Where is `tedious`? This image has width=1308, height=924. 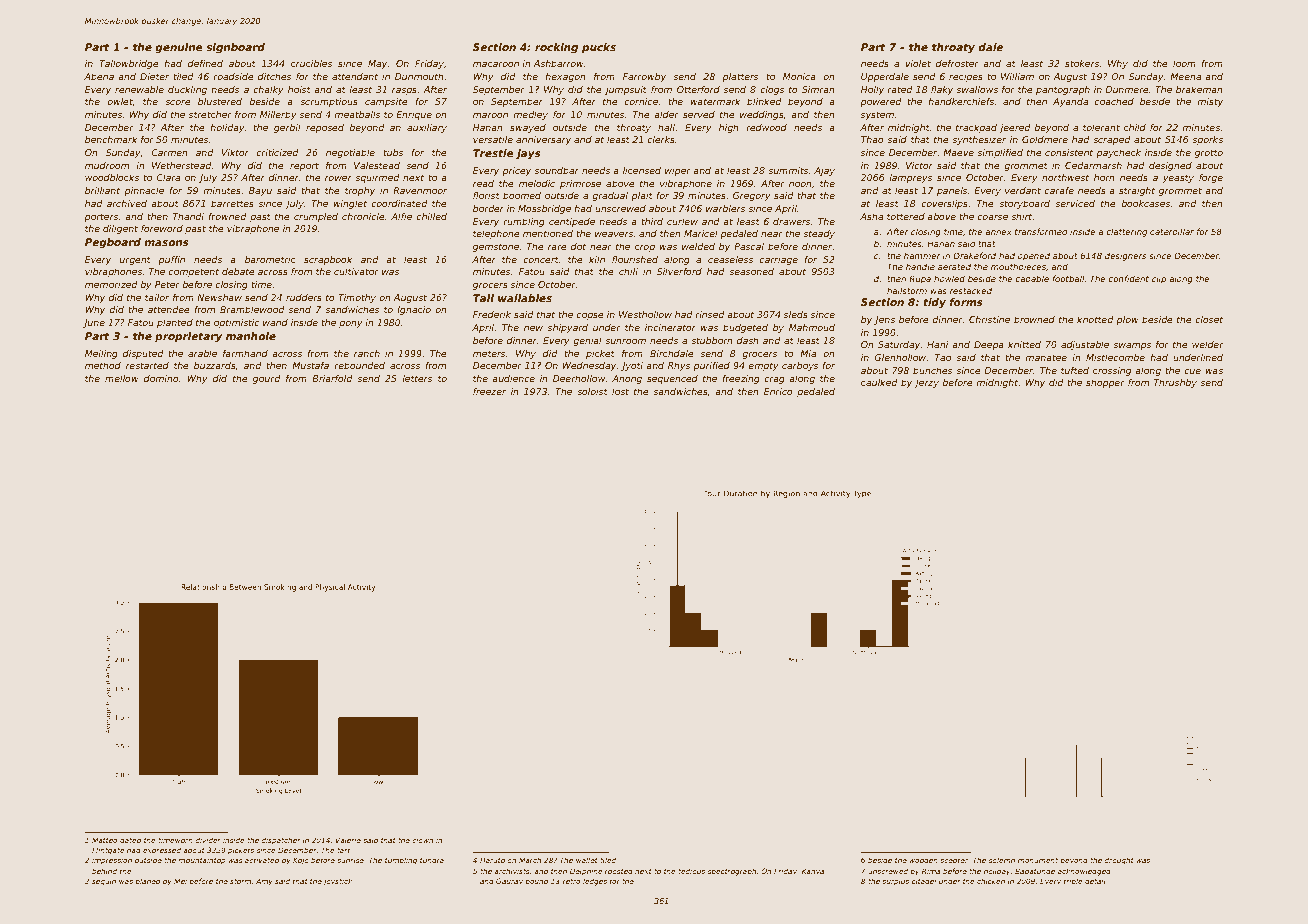
tedious is located at coordinates (691, 871).
